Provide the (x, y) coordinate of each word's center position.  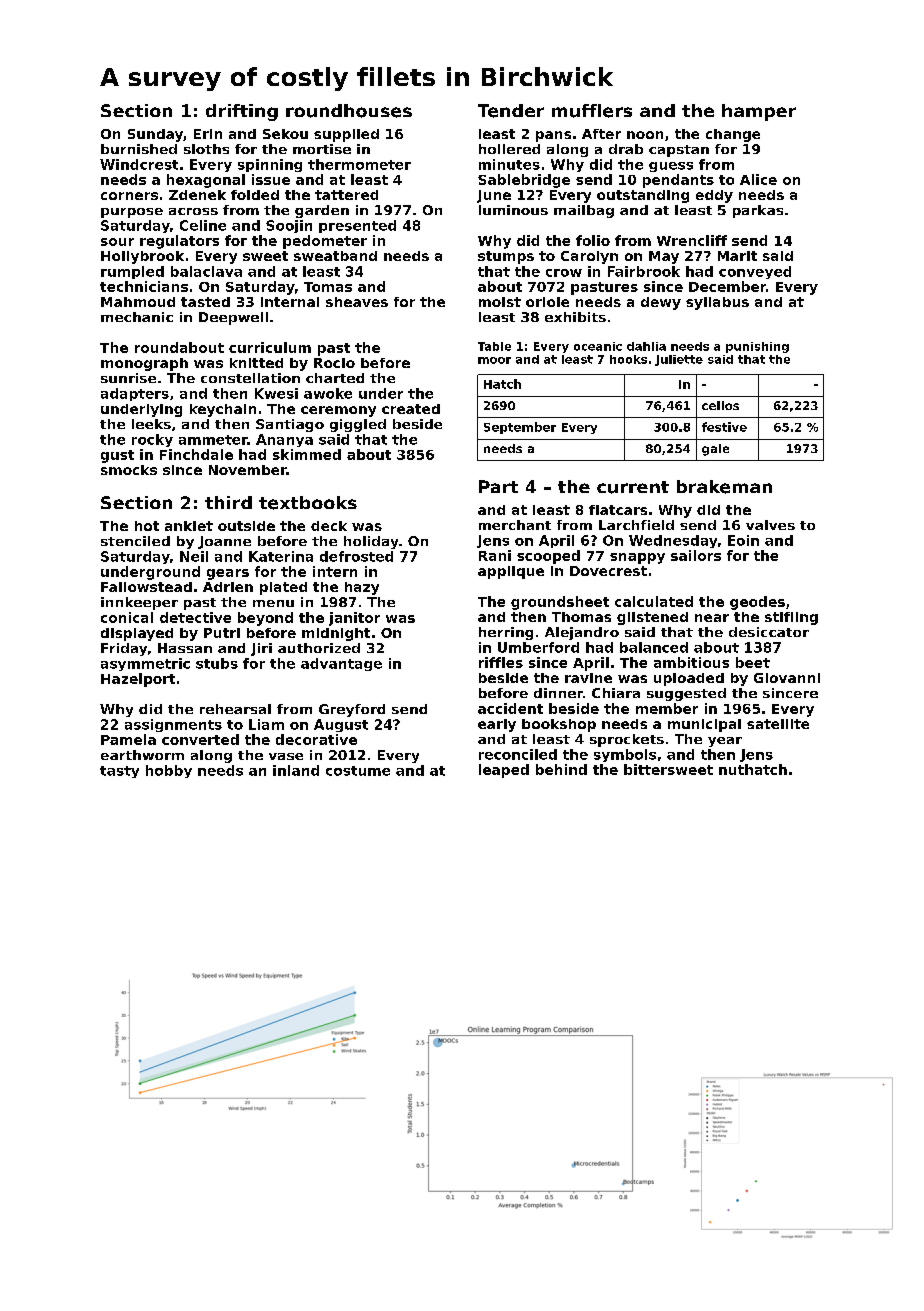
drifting (242, 112)
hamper (759, 112)
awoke (328, 393)
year (725, 742)
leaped (504, 771)
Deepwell (233, 318)
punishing (757, 347)
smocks (129, 470)
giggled (358, 425)
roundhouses (349, 111)
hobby (169, 771)
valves (770, 525)
